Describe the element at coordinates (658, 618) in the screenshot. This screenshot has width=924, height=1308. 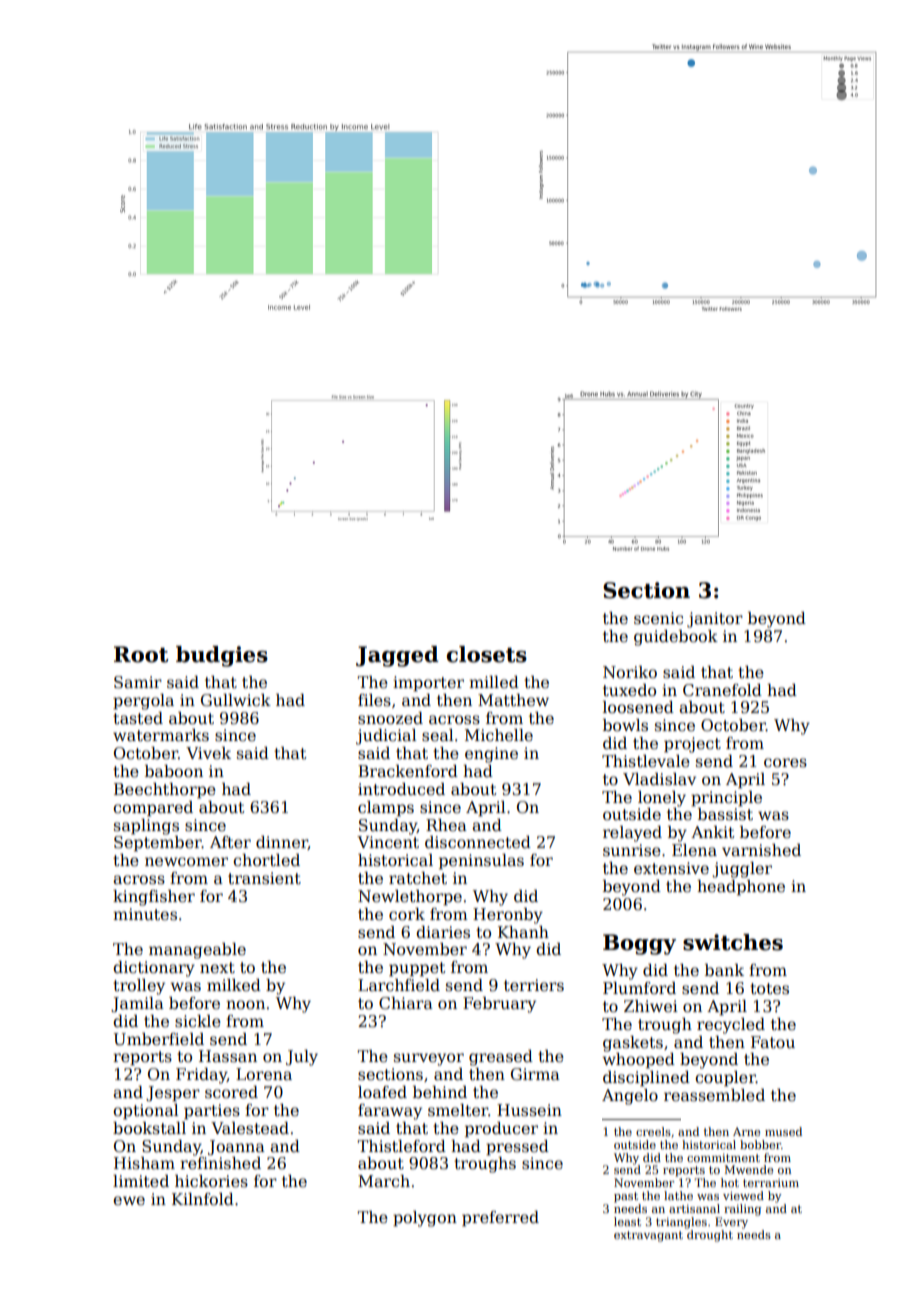
I see `scenic` at that location.
